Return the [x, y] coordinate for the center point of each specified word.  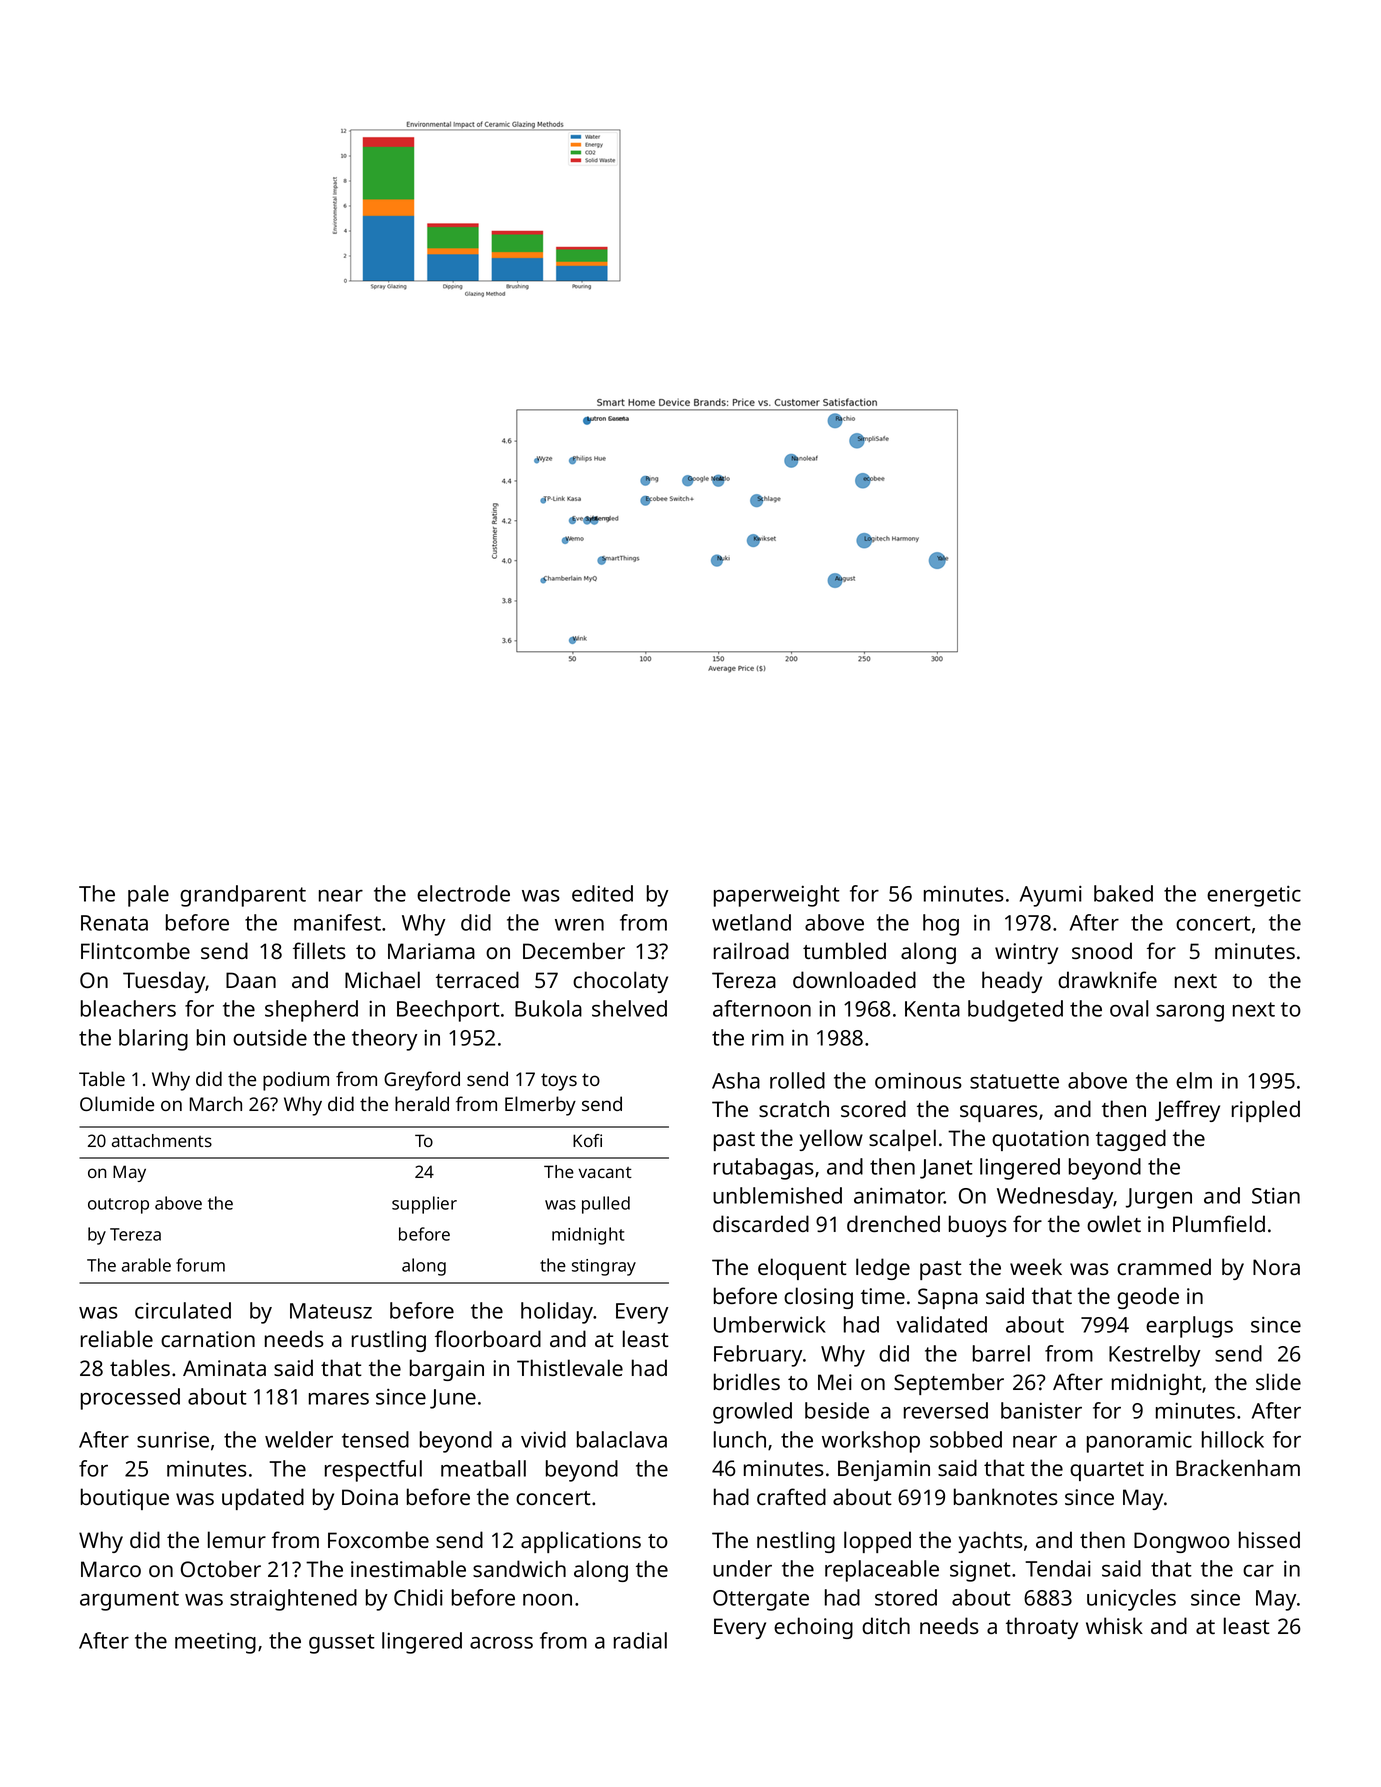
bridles [747, 1381]
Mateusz [331, 1311]
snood [1102, 950]
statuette [1014, 1081]
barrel [1001, 1353]
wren [579, 925]
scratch [794, 1108]
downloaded [854, 979]
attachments [162, 1140]
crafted [791, 1496]
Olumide [117, 1103]
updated [263, 1499]
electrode [463, 893]
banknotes [1006, 1496]
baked [1123, 893]
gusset [342, 1644]
